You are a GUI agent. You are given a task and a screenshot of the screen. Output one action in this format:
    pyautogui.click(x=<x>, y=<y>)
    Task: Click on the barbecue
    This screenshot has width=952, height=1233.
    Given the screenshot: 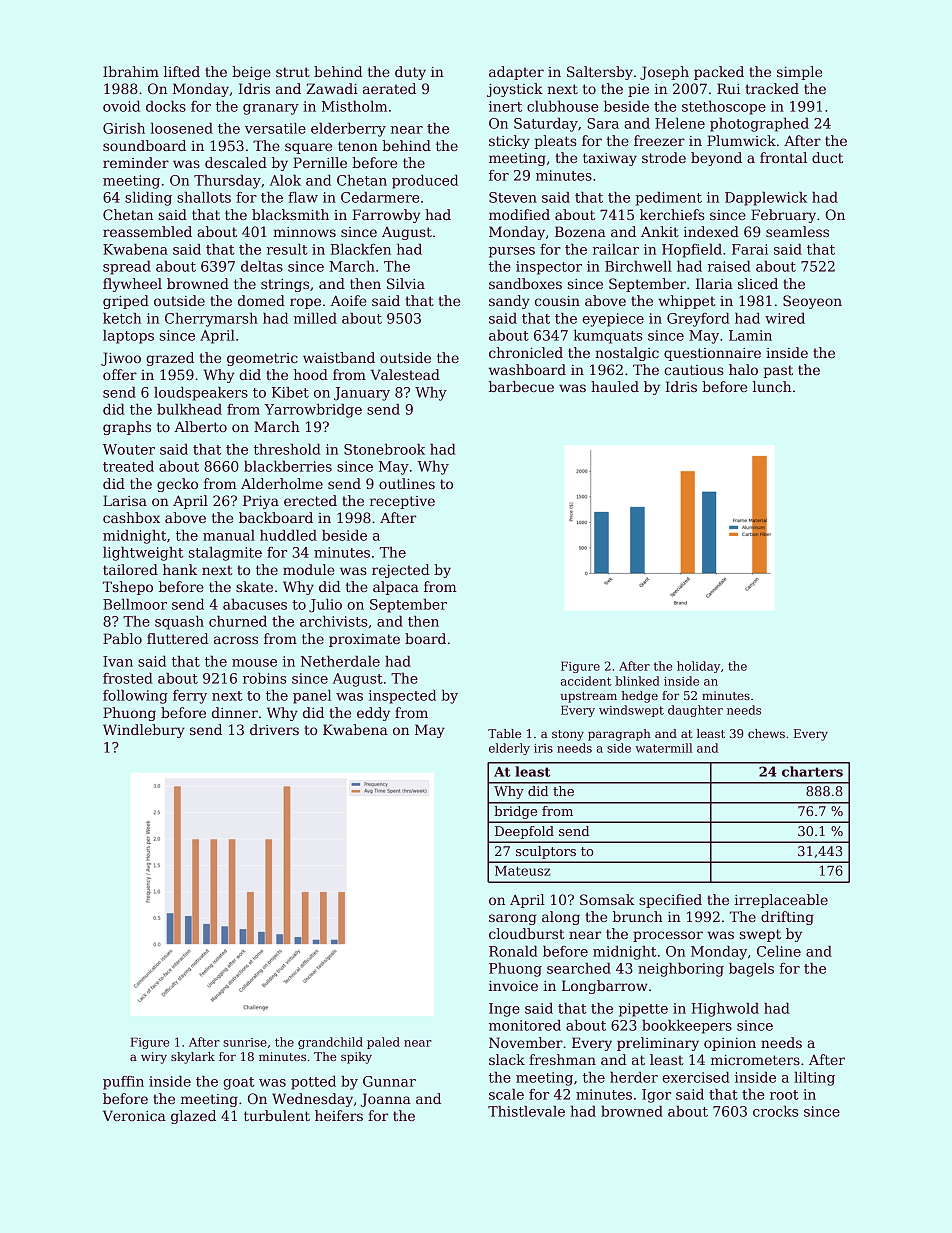 What is the action you would take?
    pyautogui.click(x=521, y=386)
